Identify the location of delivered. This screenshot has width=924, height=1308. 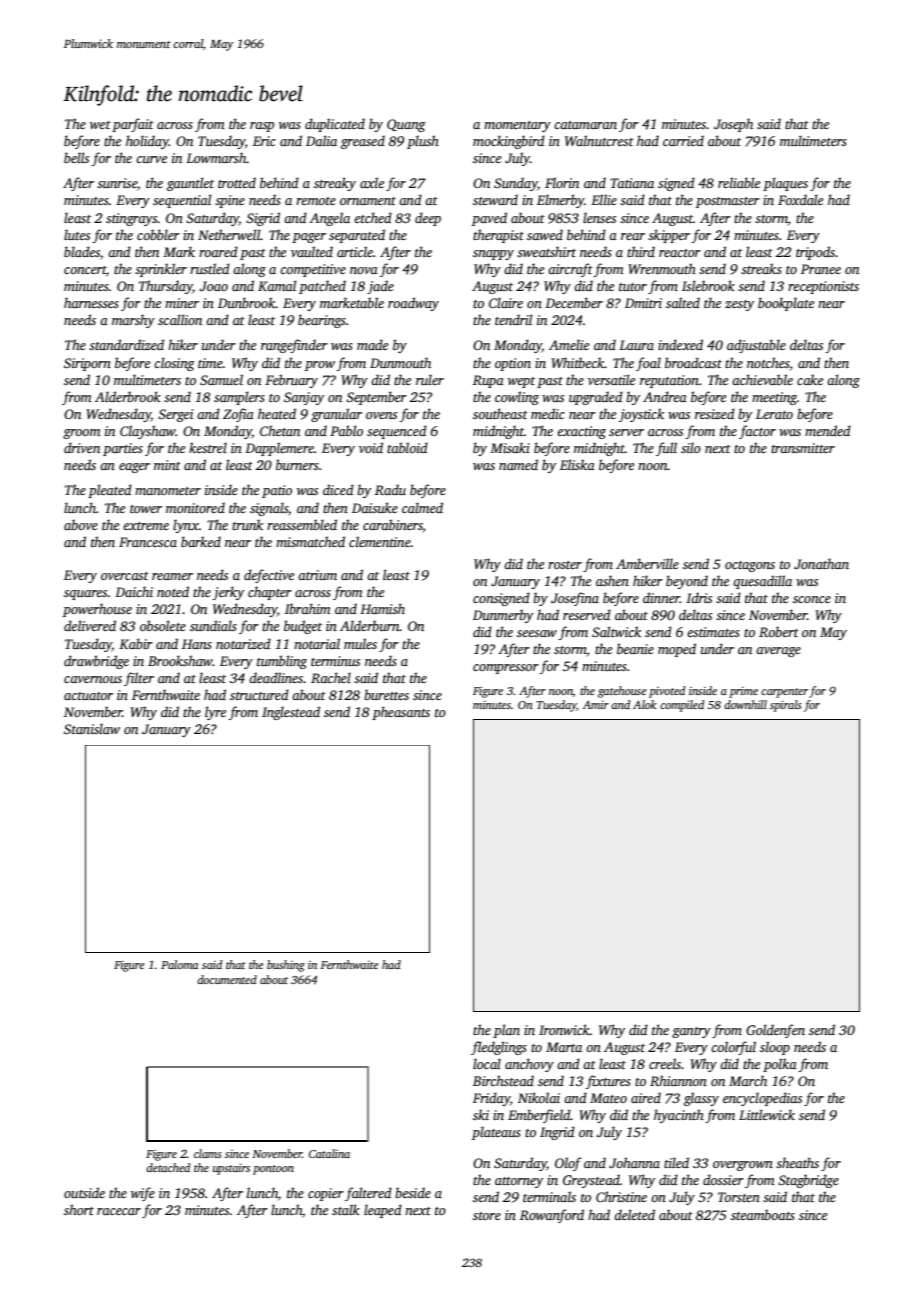
(90, 625).
